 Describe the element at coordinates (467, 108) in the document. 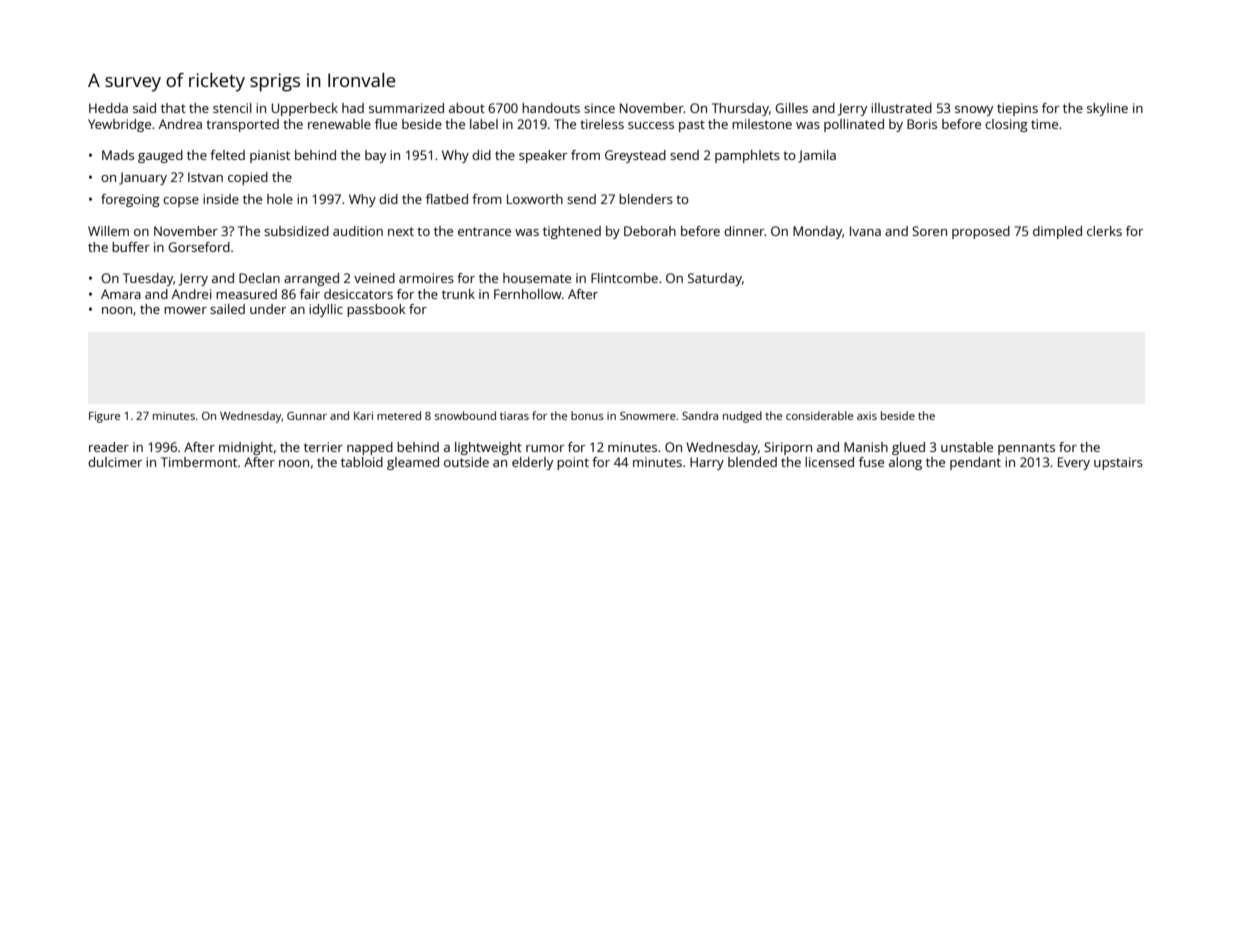

I see `about` at that location.
